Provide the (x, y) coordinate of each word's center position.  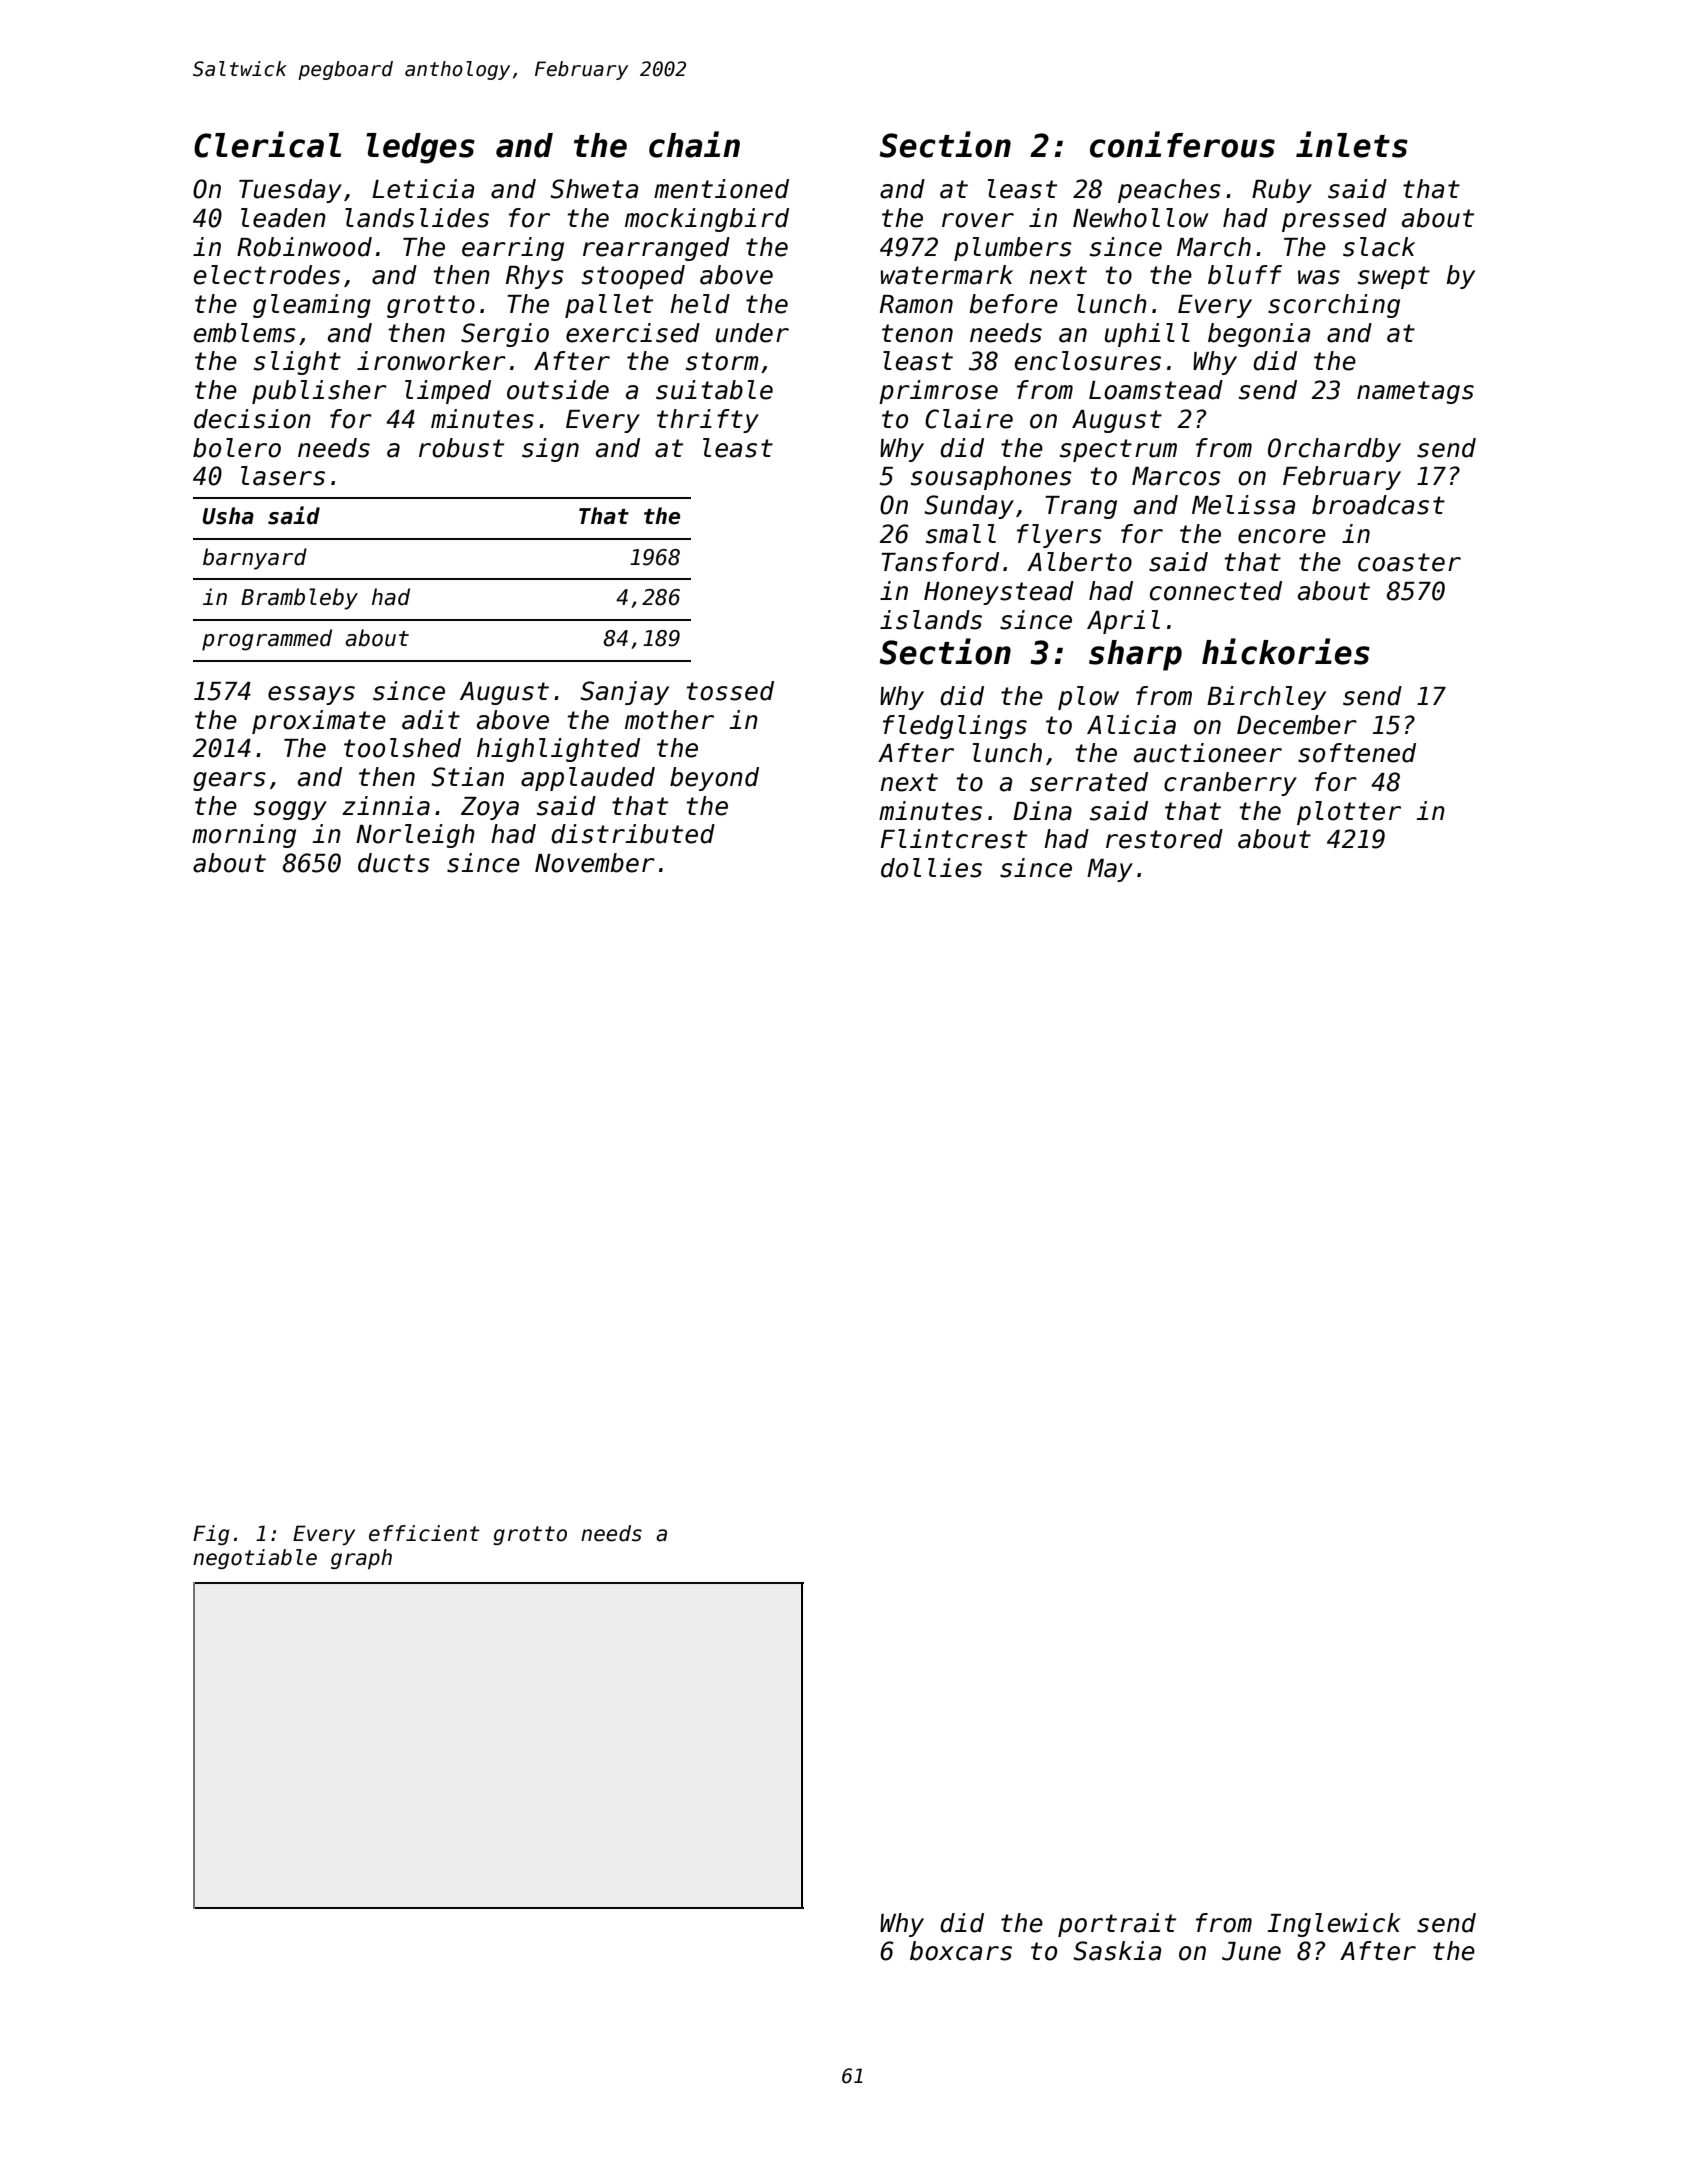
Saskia (1117, 1951)
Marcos (1176, 476)
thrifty (708, 421)
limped (448, 392)
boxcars (961, 1951)
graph (361, 1559)
